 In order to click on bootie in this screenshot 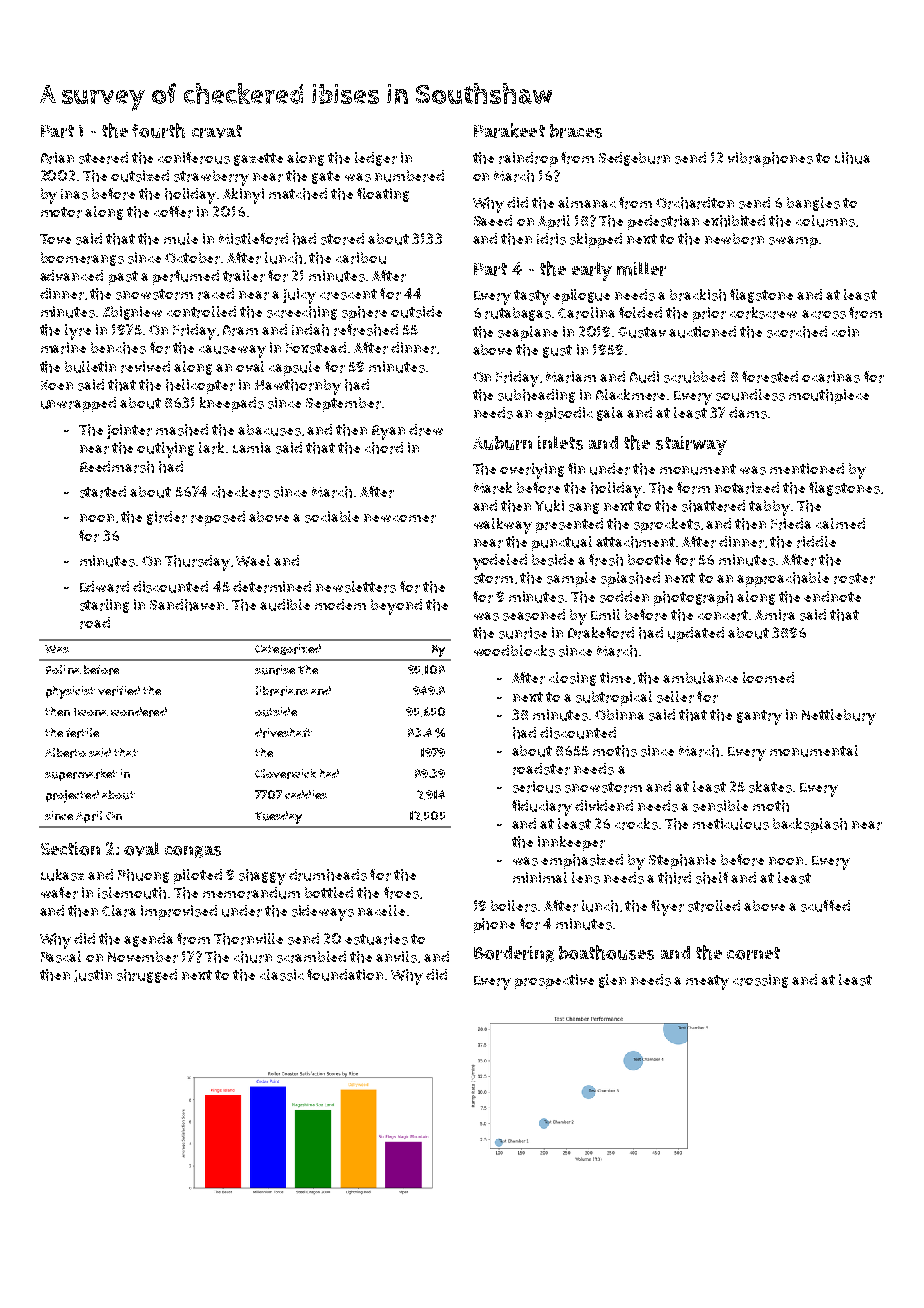, I will do `click(649, 559)`.
